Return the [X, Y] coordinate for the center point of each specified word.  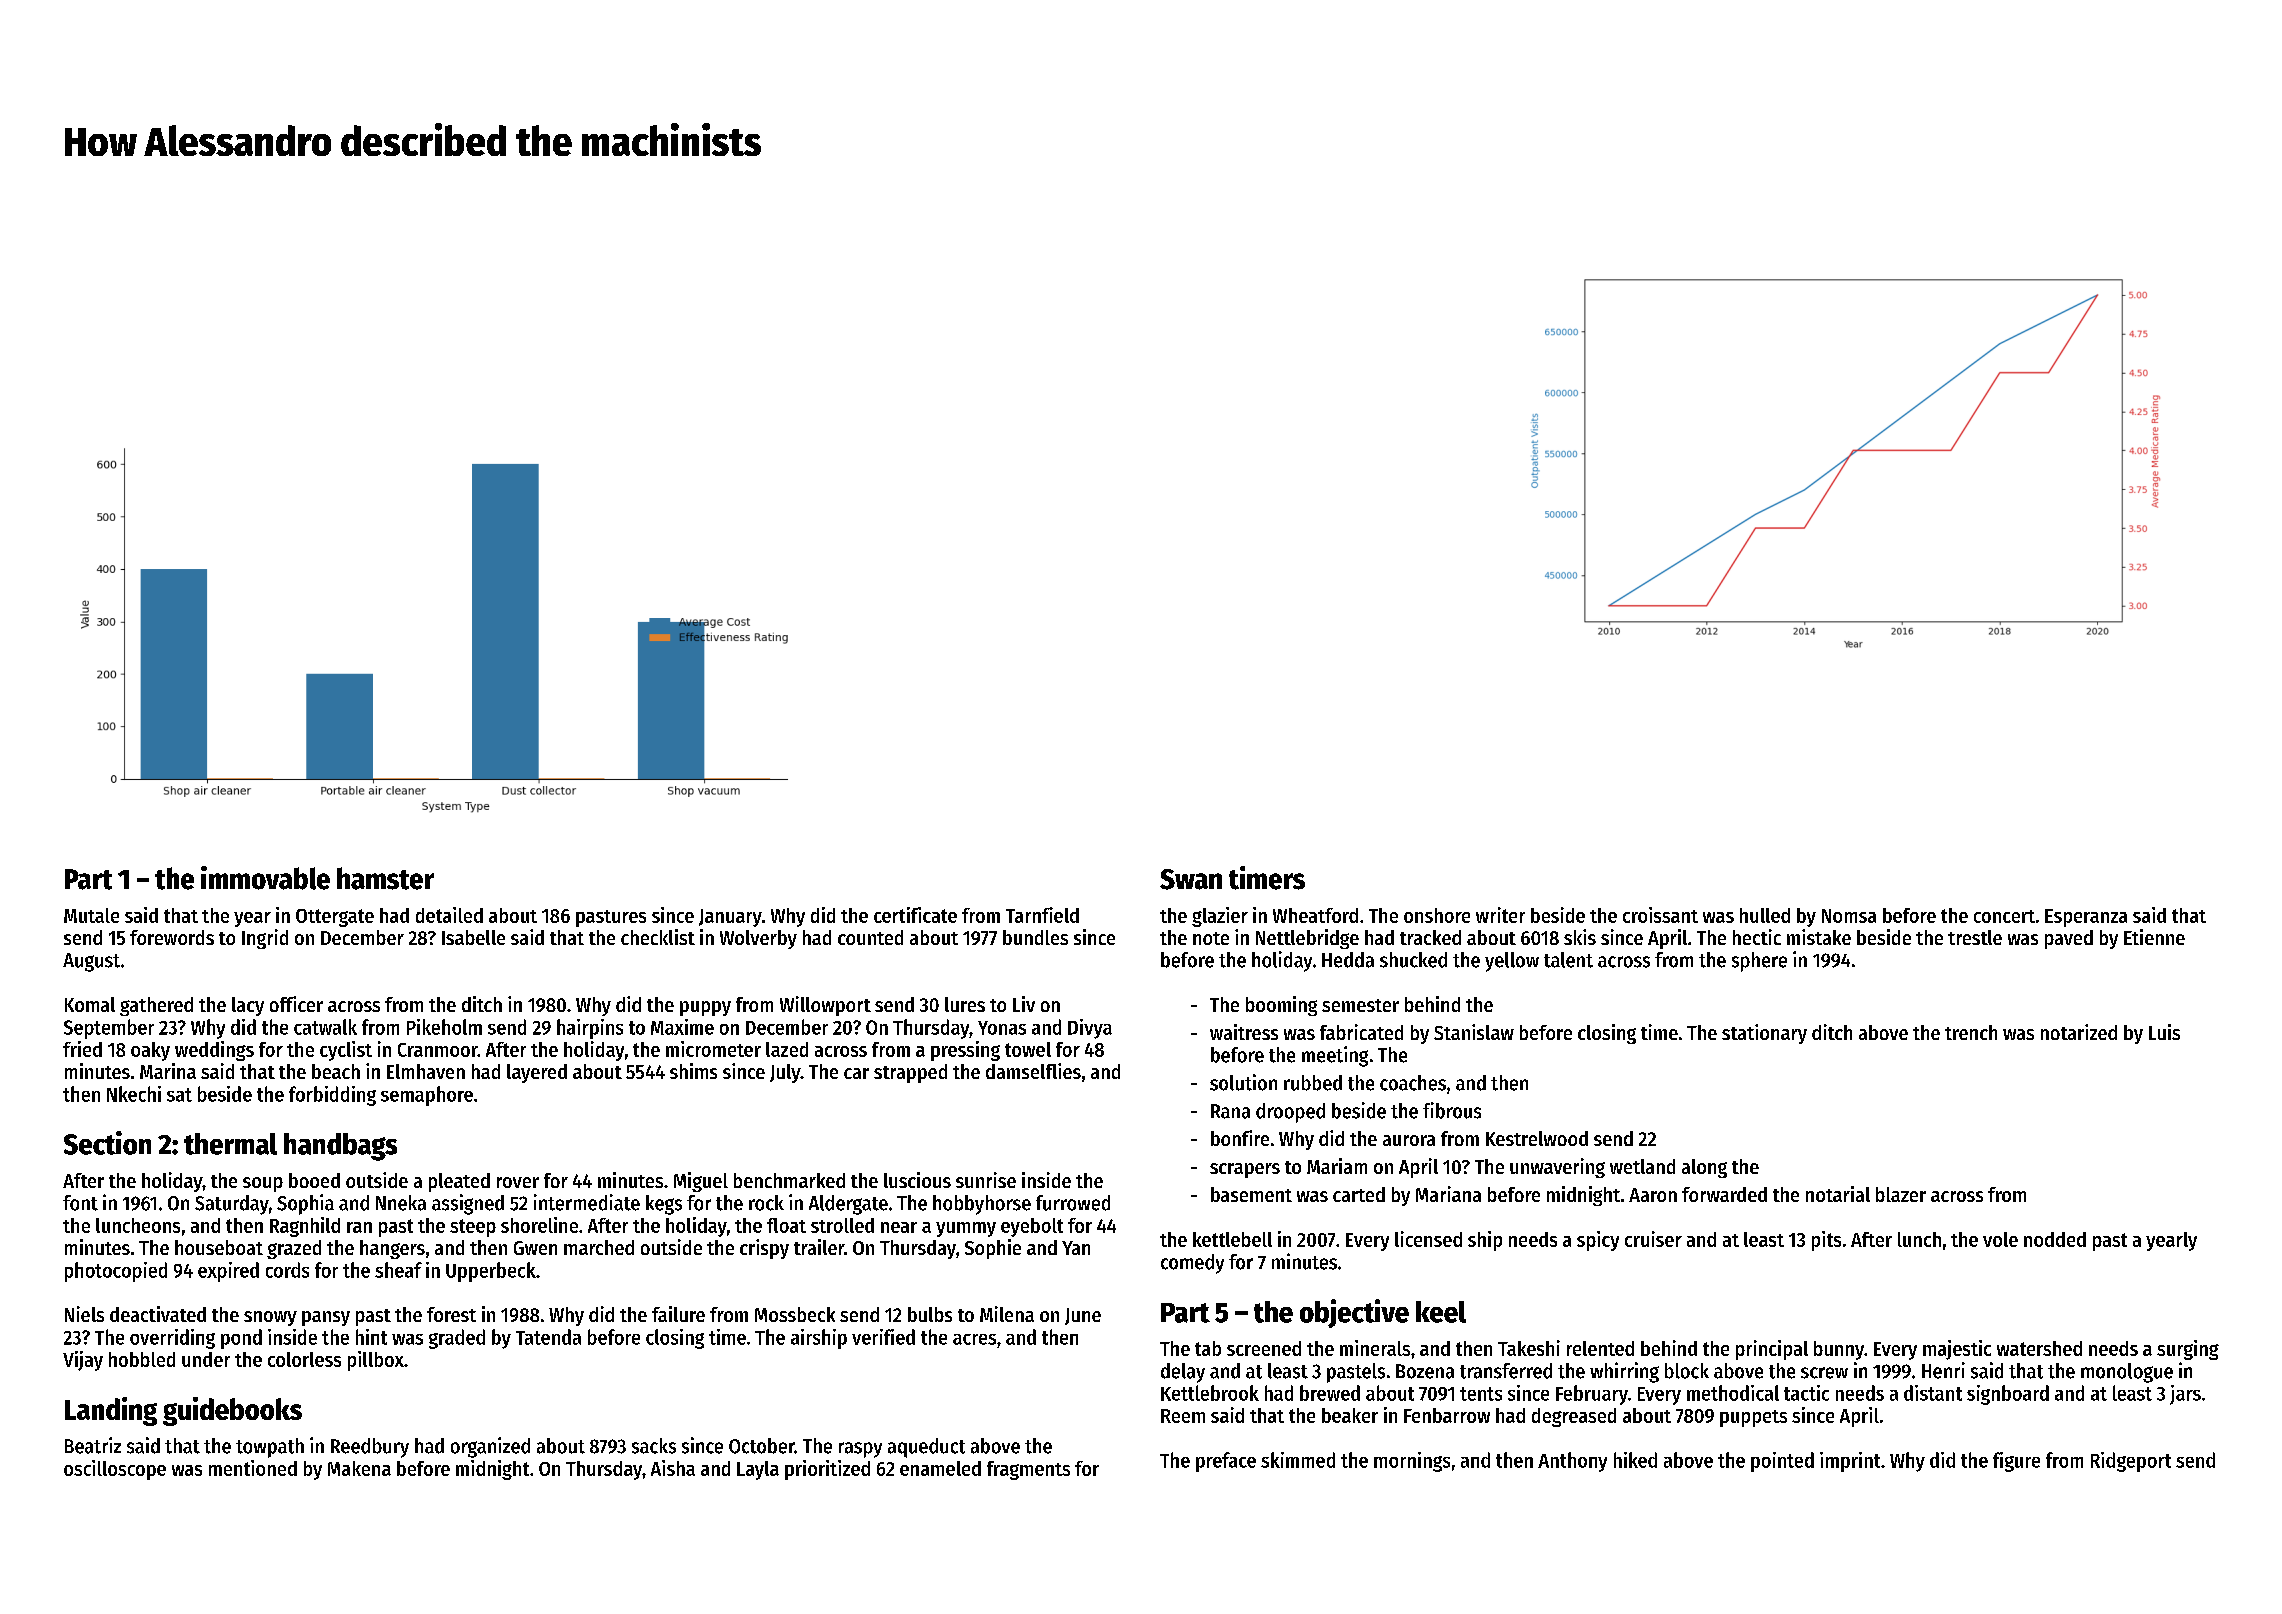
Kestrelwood [1537, 1138]
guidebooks [232, 1411]
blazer [1901, 1194]
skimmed [1298, 1460]
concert [2004, 916]
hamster [385, 878]
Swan [1191, 879]
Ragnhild [305, 1227]
